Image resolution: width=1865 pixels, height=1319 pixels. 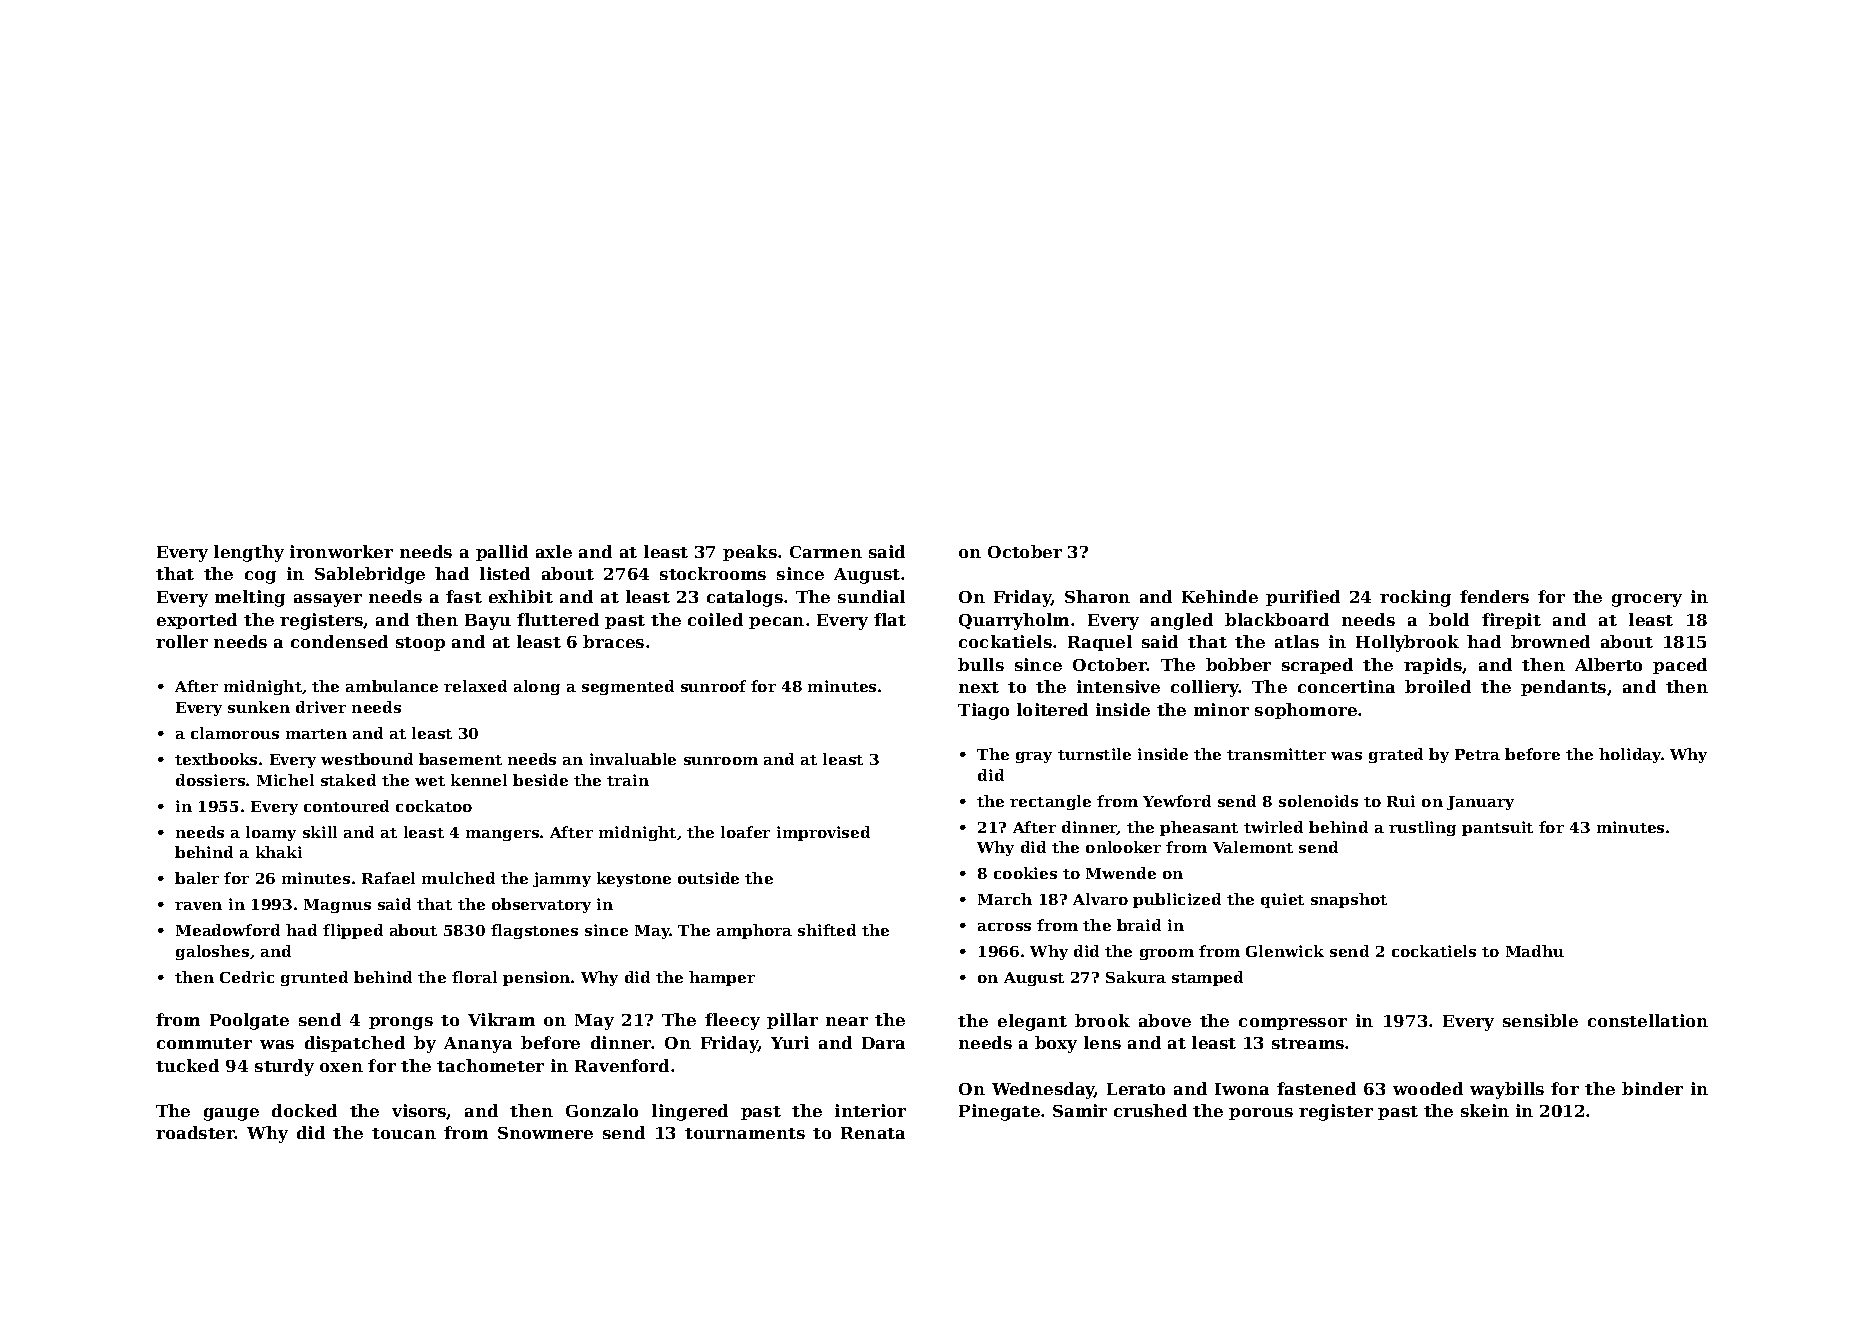 What do you see at coordinates (279, 852) in the screenshot?
I see `khaki` at bounding box center [279, 852].
